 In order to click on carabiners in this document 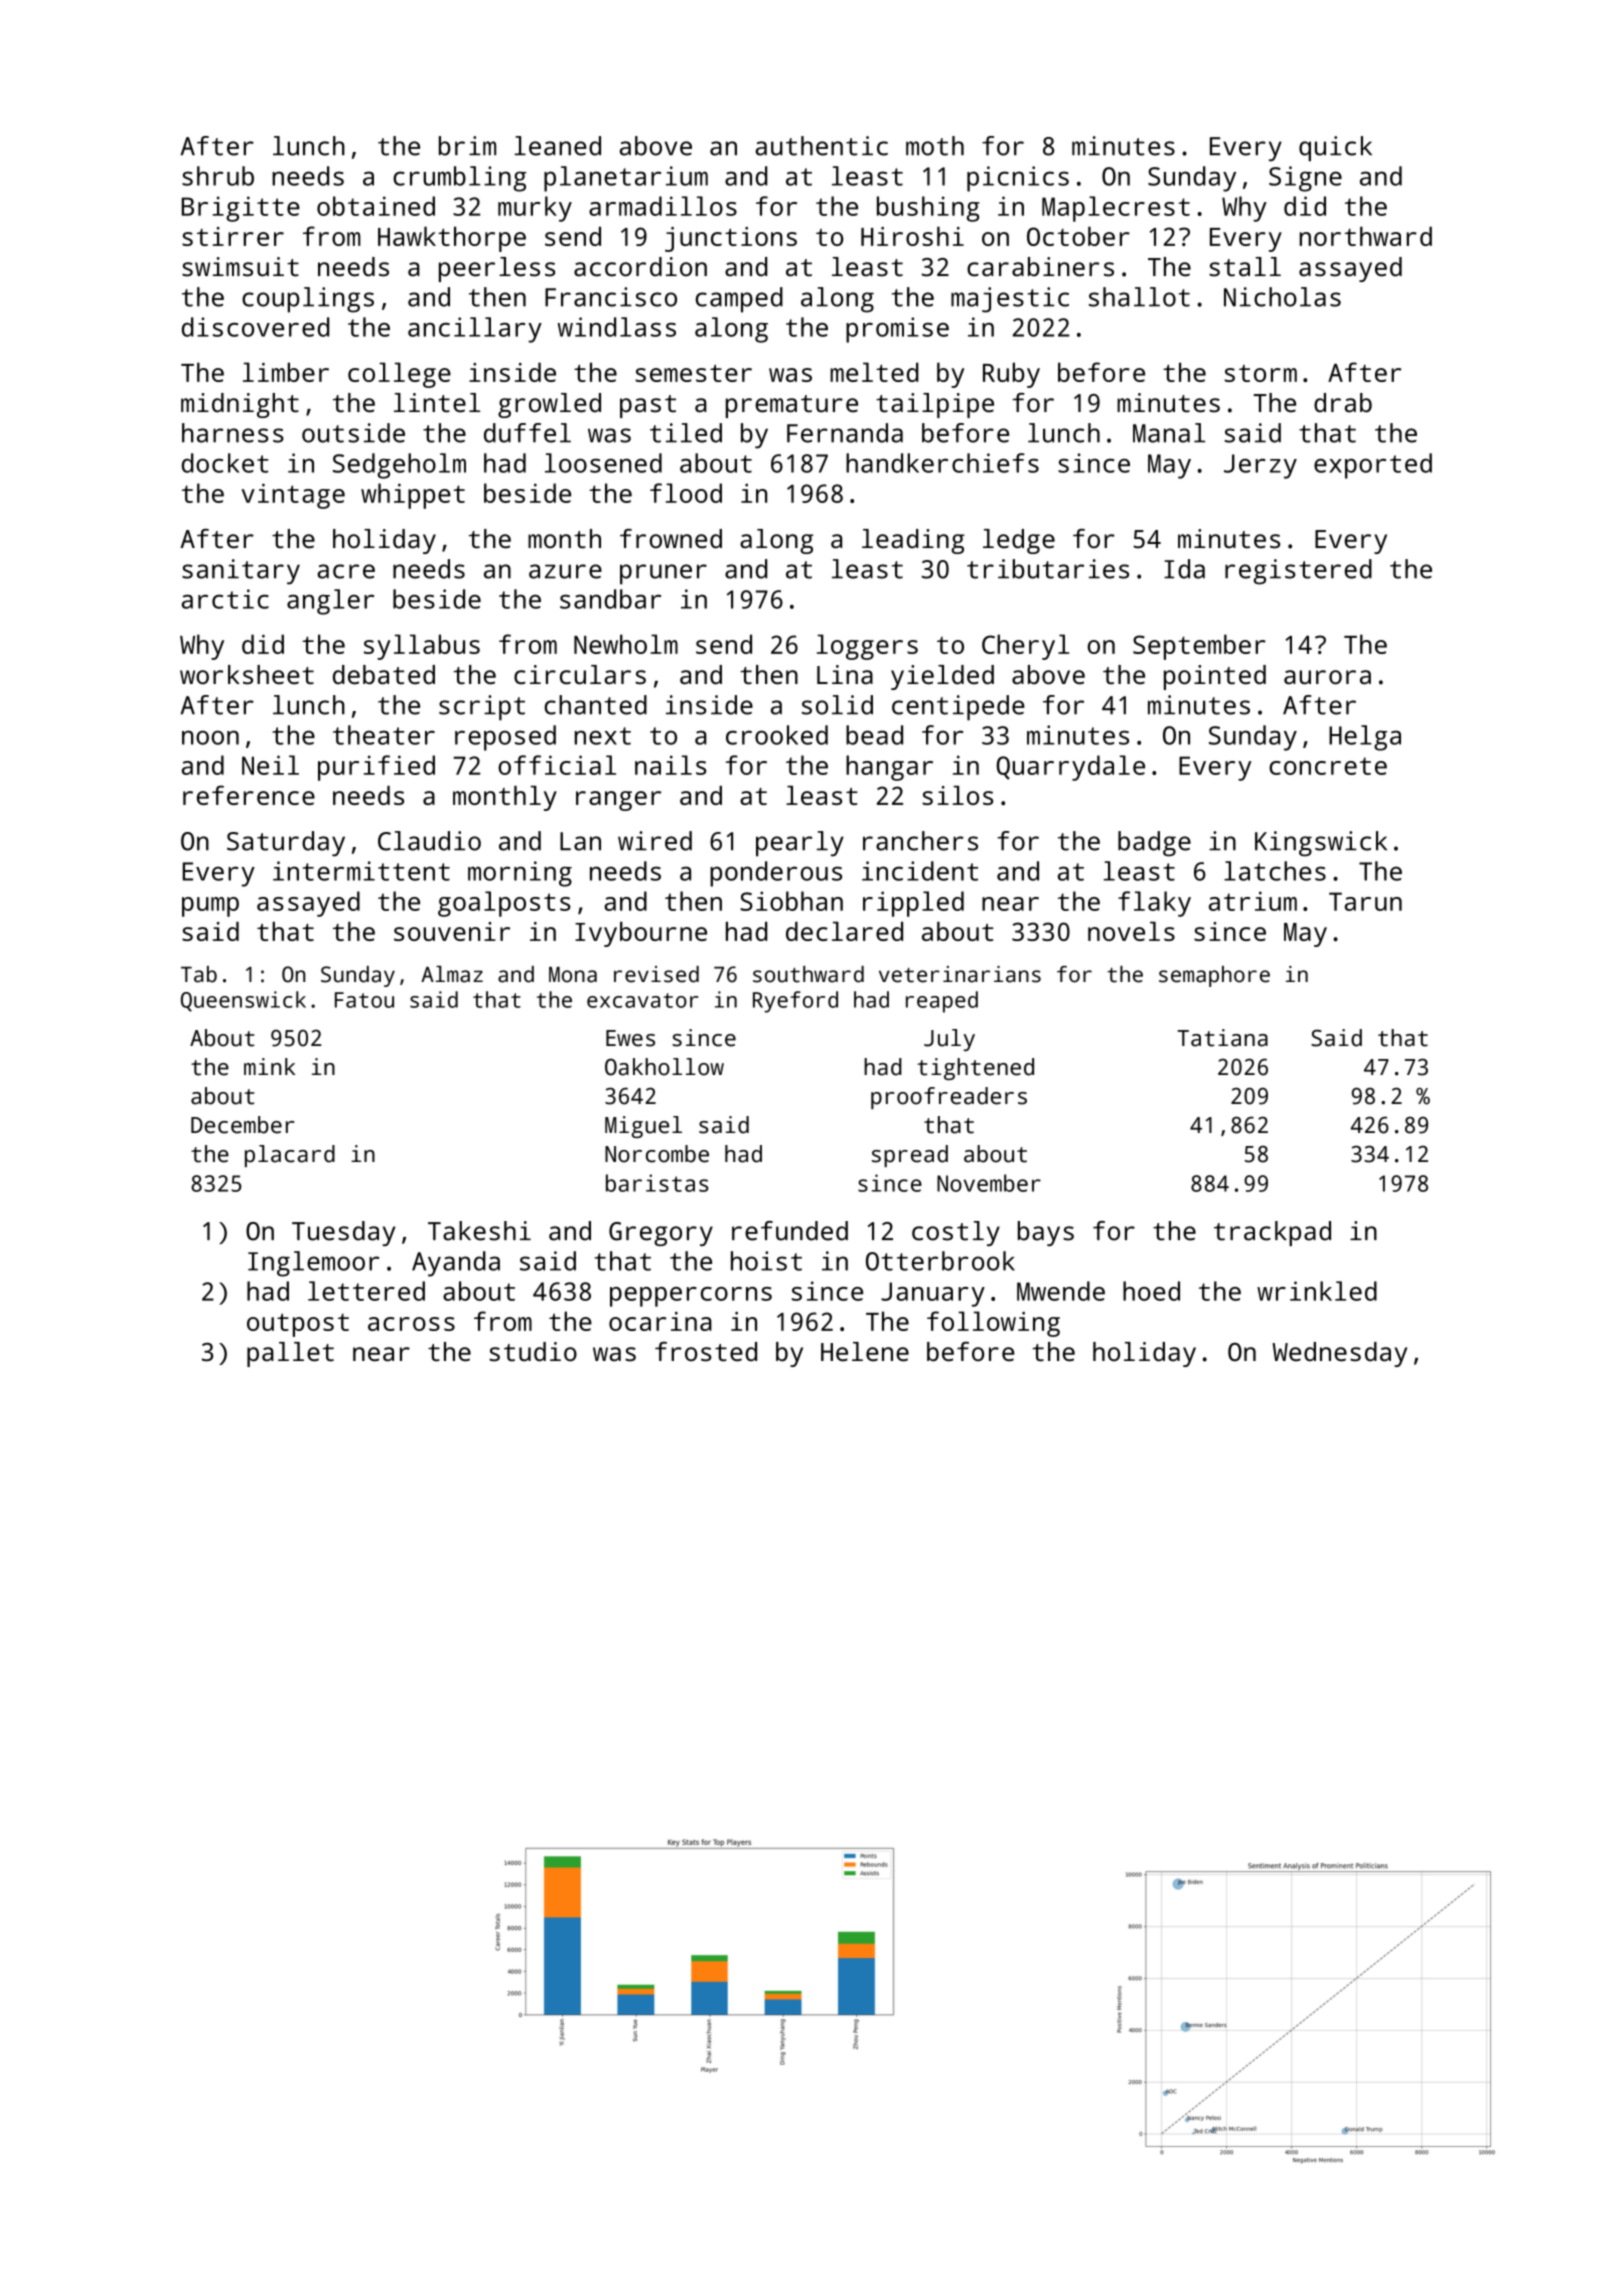, I will do `click(1040, 267)`.
